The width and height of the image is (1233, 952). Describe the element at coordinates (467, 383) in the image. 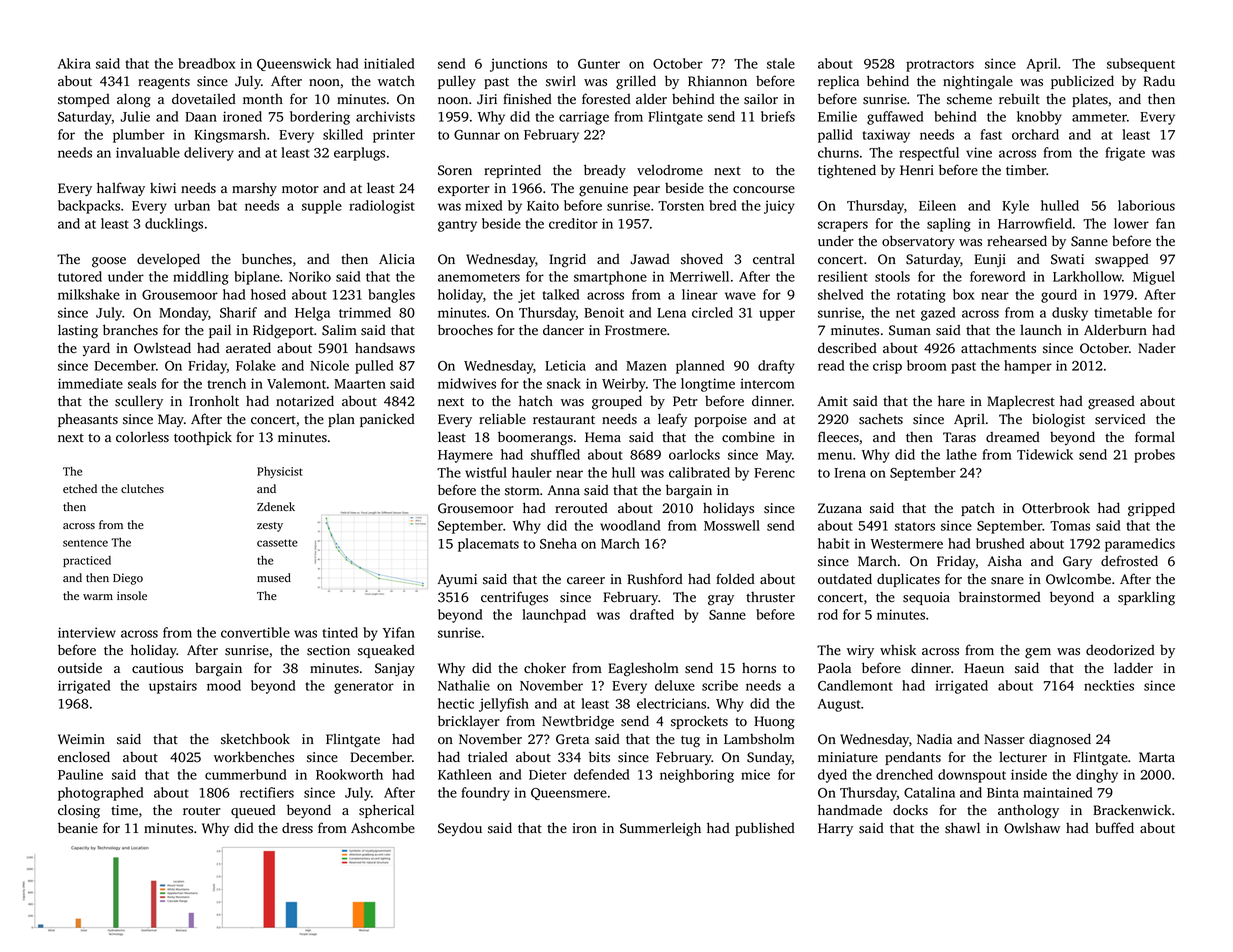

I see `midwives` at that location.
